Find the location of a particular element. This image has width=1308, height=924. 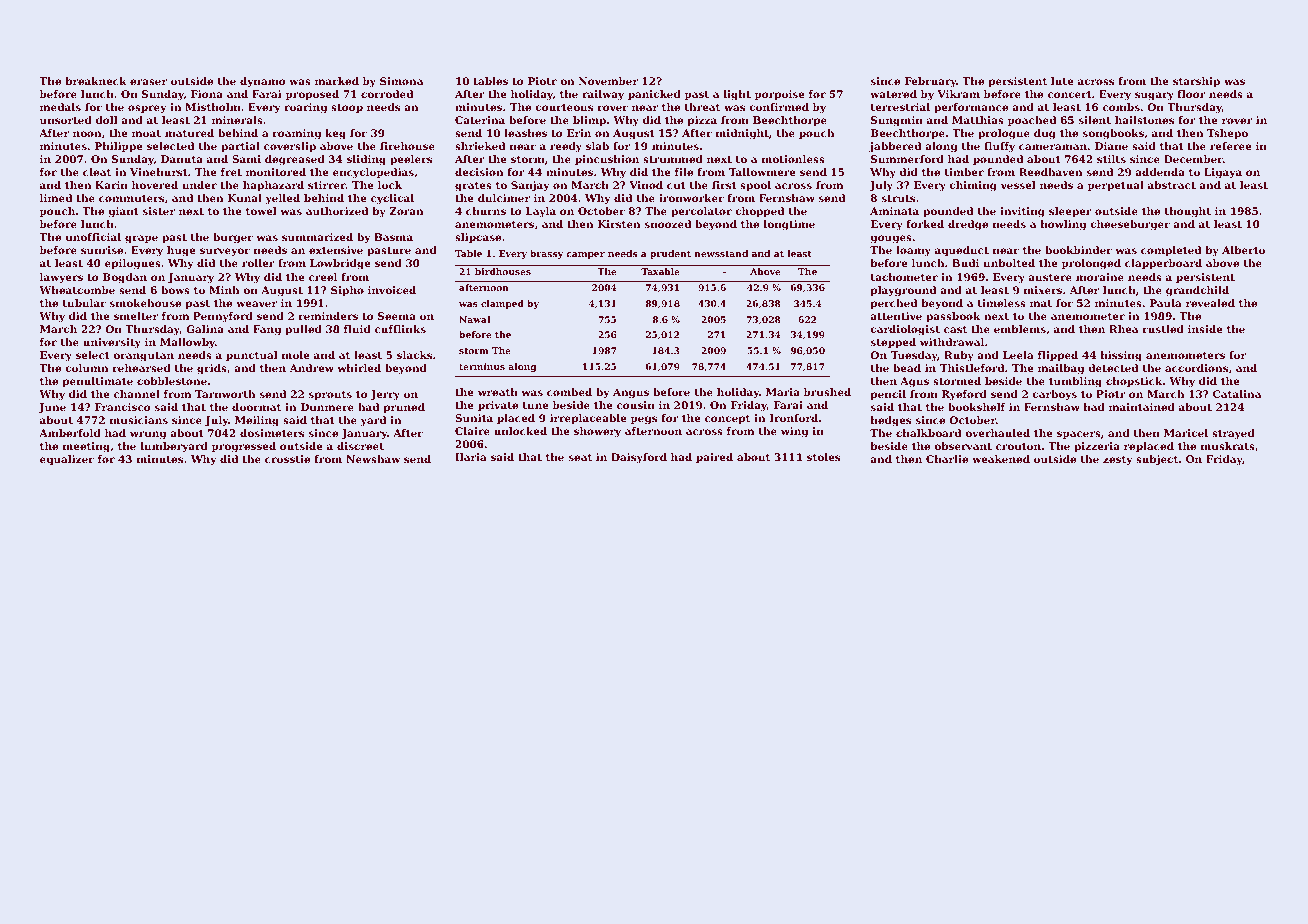

November is located at coordinates (608, 81).
